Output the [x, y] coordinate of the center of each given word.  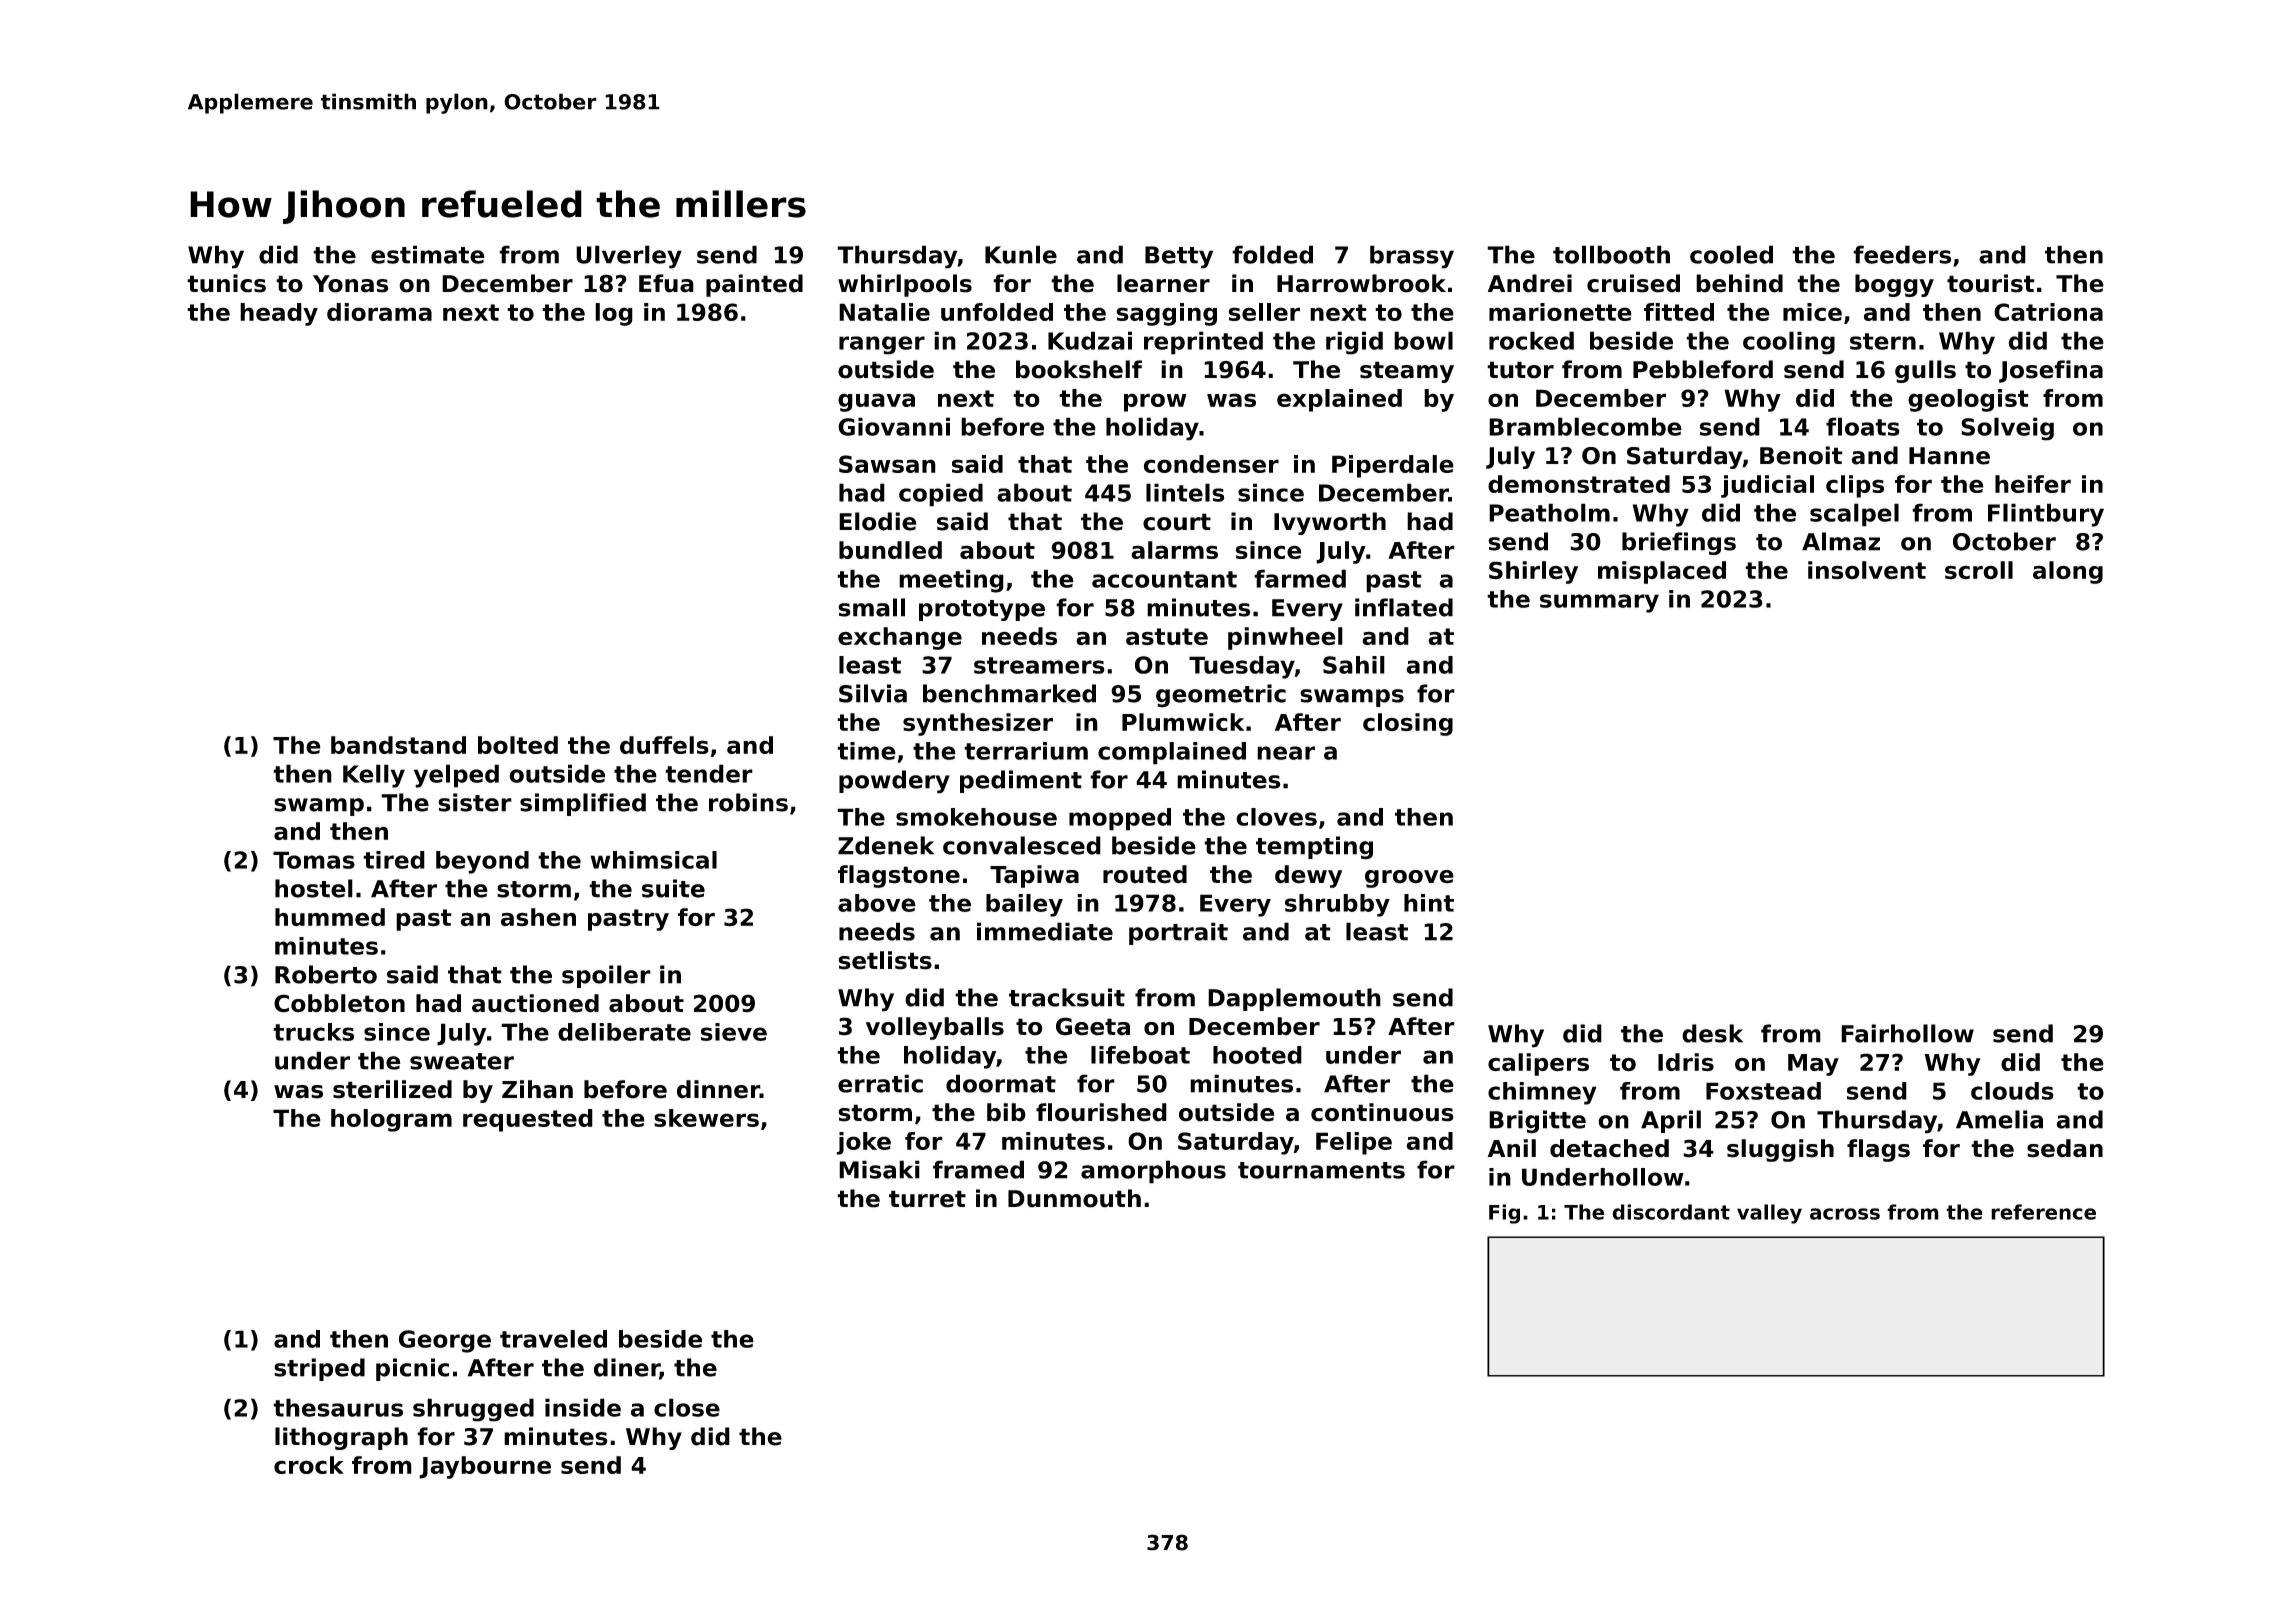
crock [309, 1465]
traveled [553, 1339]
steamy [1407, 372]
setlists [885, 960]
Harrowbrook [1361, 283]
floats [1863, 426]
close [687, 1407]
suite [673, 888]
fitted [1679, 312]
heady [279, 314]
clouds [2012, 1091]
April [1671, 1121]
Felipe [1354, 1143]
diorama [379, 312]
